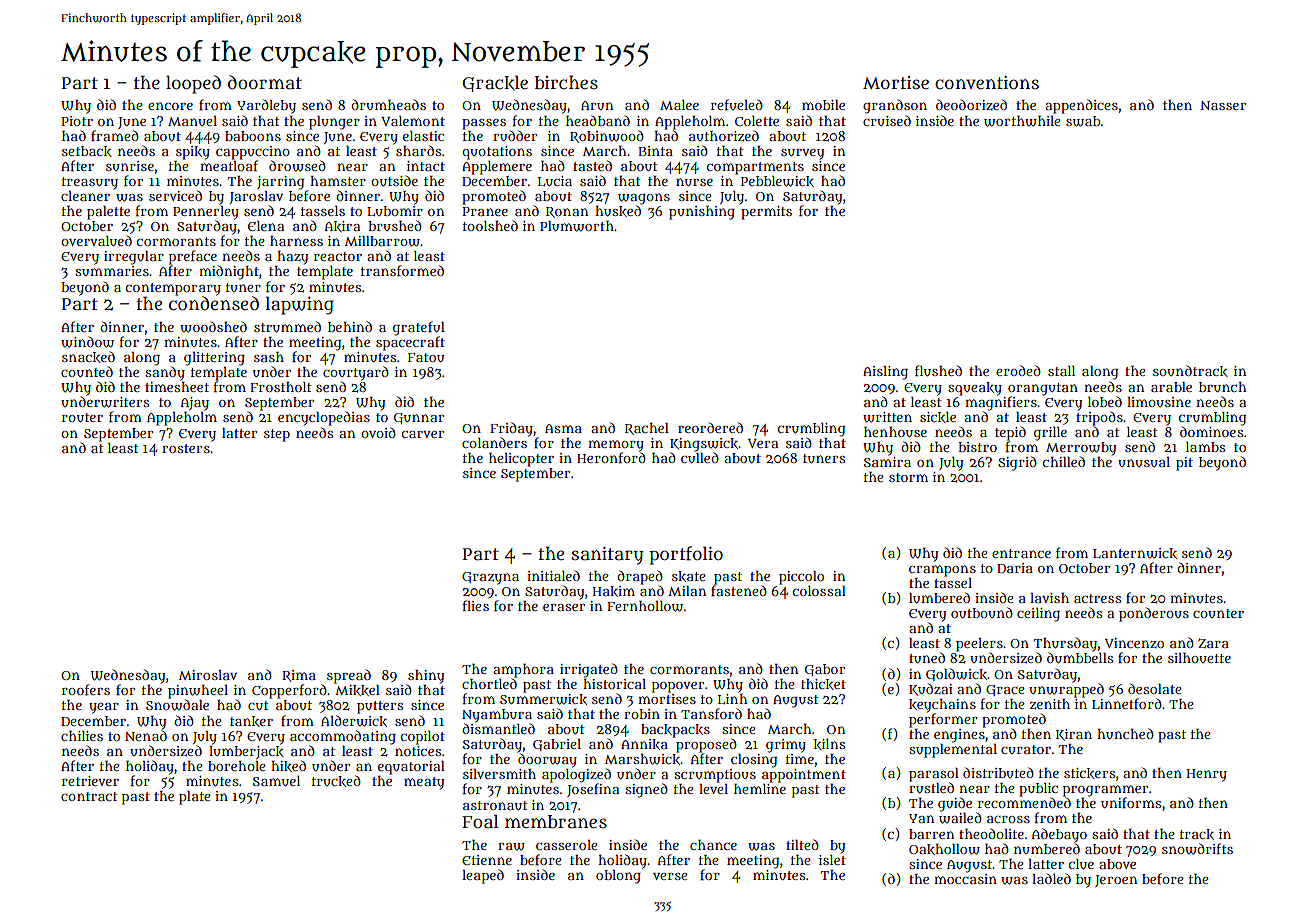 This document has width=1308, height=924. What do you see at coordinates (1222, 387) in the document?
I see `brunch` at bounding box center [1222, 387].
